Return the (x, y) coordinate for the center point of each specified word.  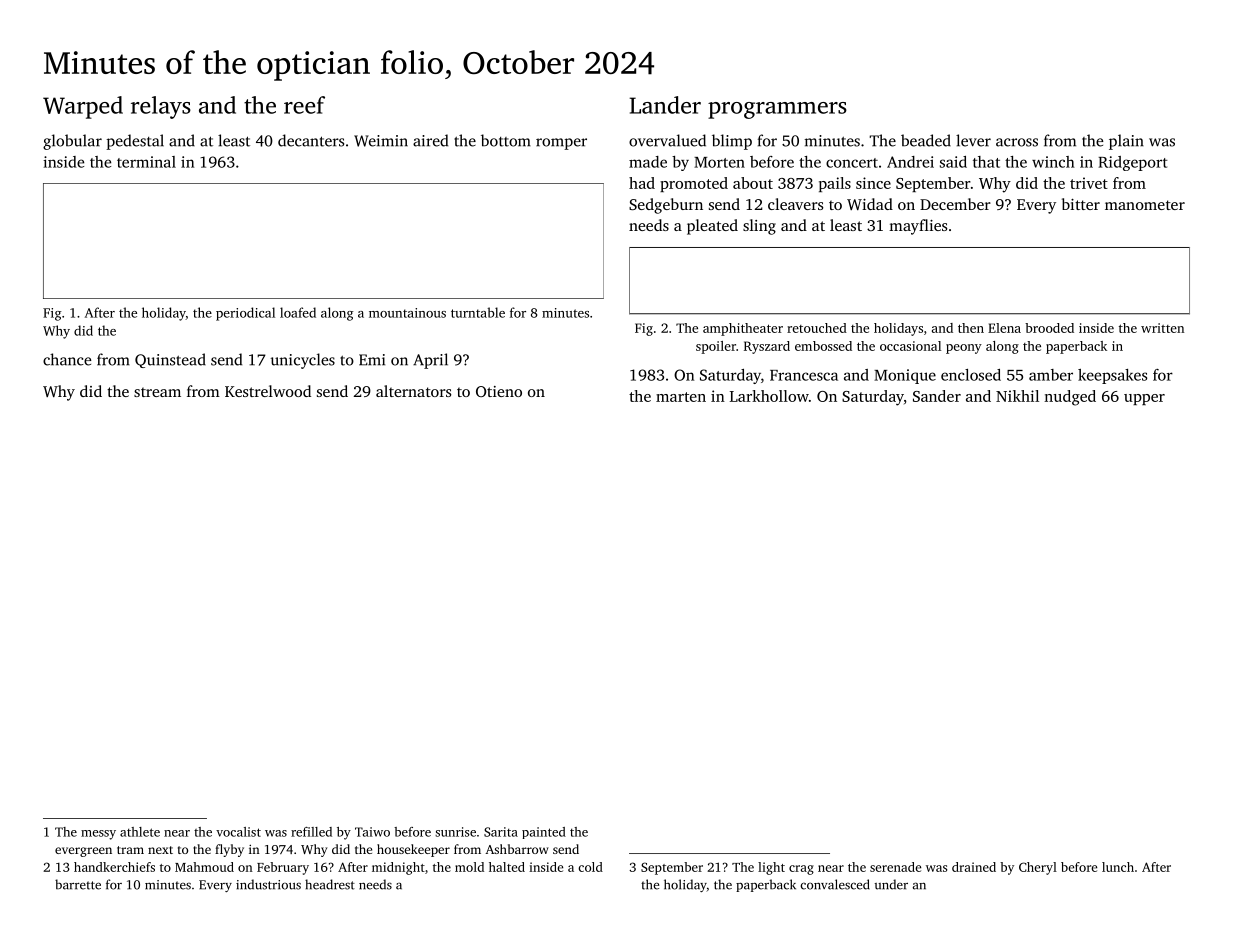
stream (157, 392)
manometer (1145, 205)
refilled (311, 832)
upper (1144, 399)
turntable (478, 312)
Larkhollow (769, 396)
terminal (146, 162)
